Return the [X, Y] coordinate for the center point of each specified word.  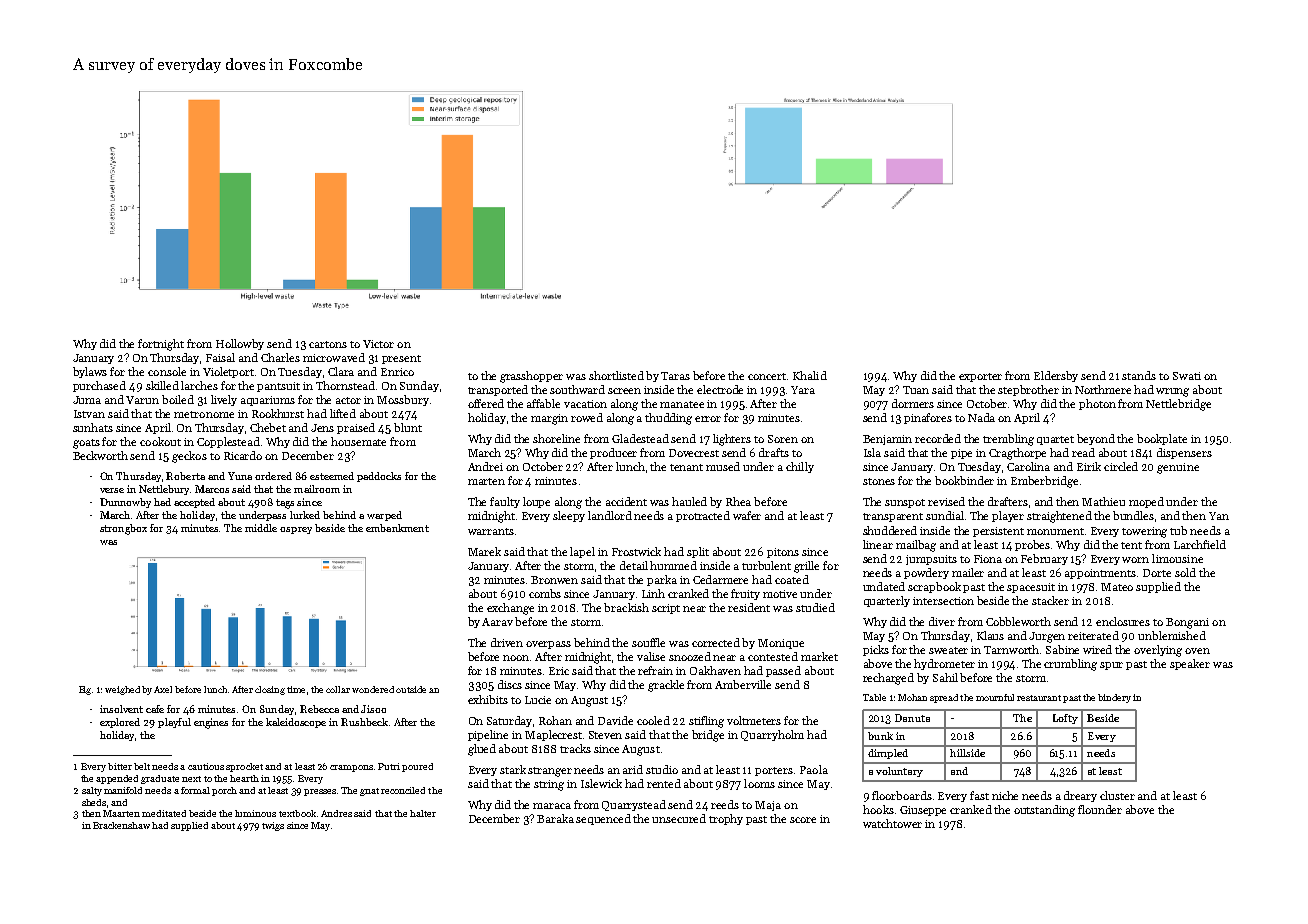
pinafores [928, 418]
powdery [926, 573]
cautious [206, 766]
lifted [343, 413]
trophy [726, 819]
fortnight [161, 345]
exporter [980, 377]
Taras [675, 376]
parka [662, 580]
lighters [732, 440]
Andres [336, 813]
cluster [1117, 795]
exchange [510, 609]
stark [513, 769]
